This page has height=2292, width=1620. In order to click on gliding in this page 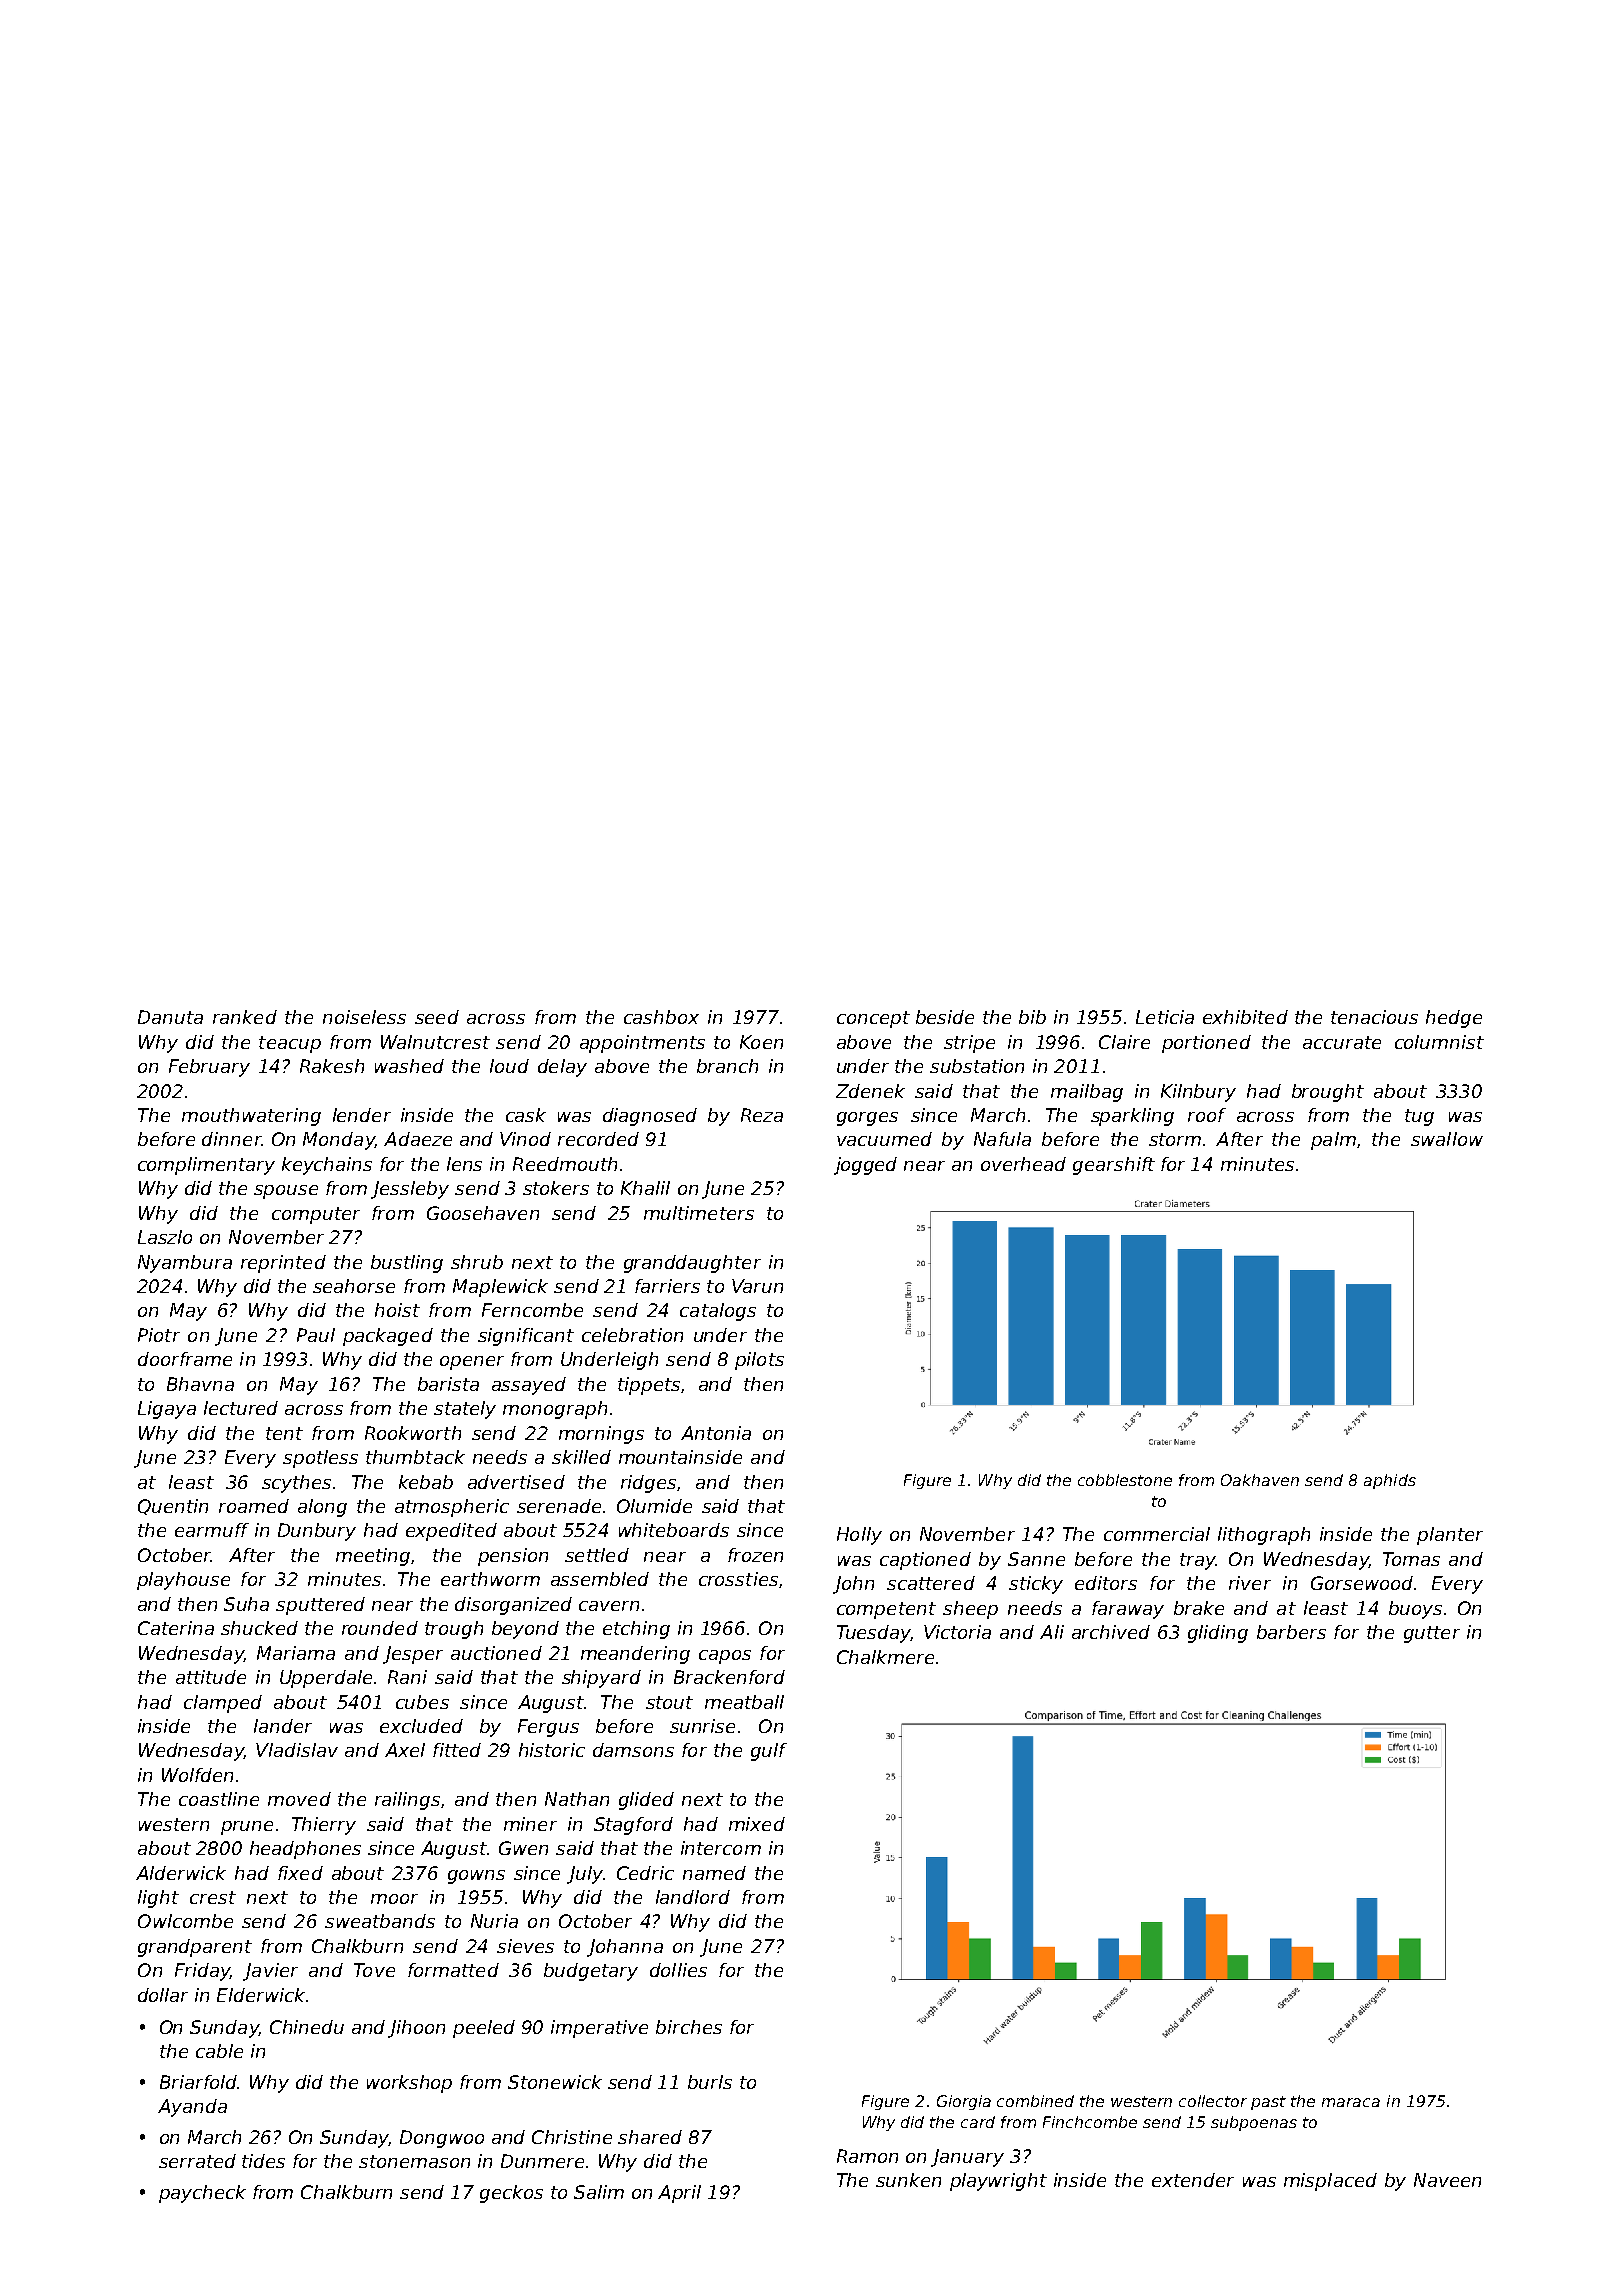, I will do `click(1218, 1634)`.
